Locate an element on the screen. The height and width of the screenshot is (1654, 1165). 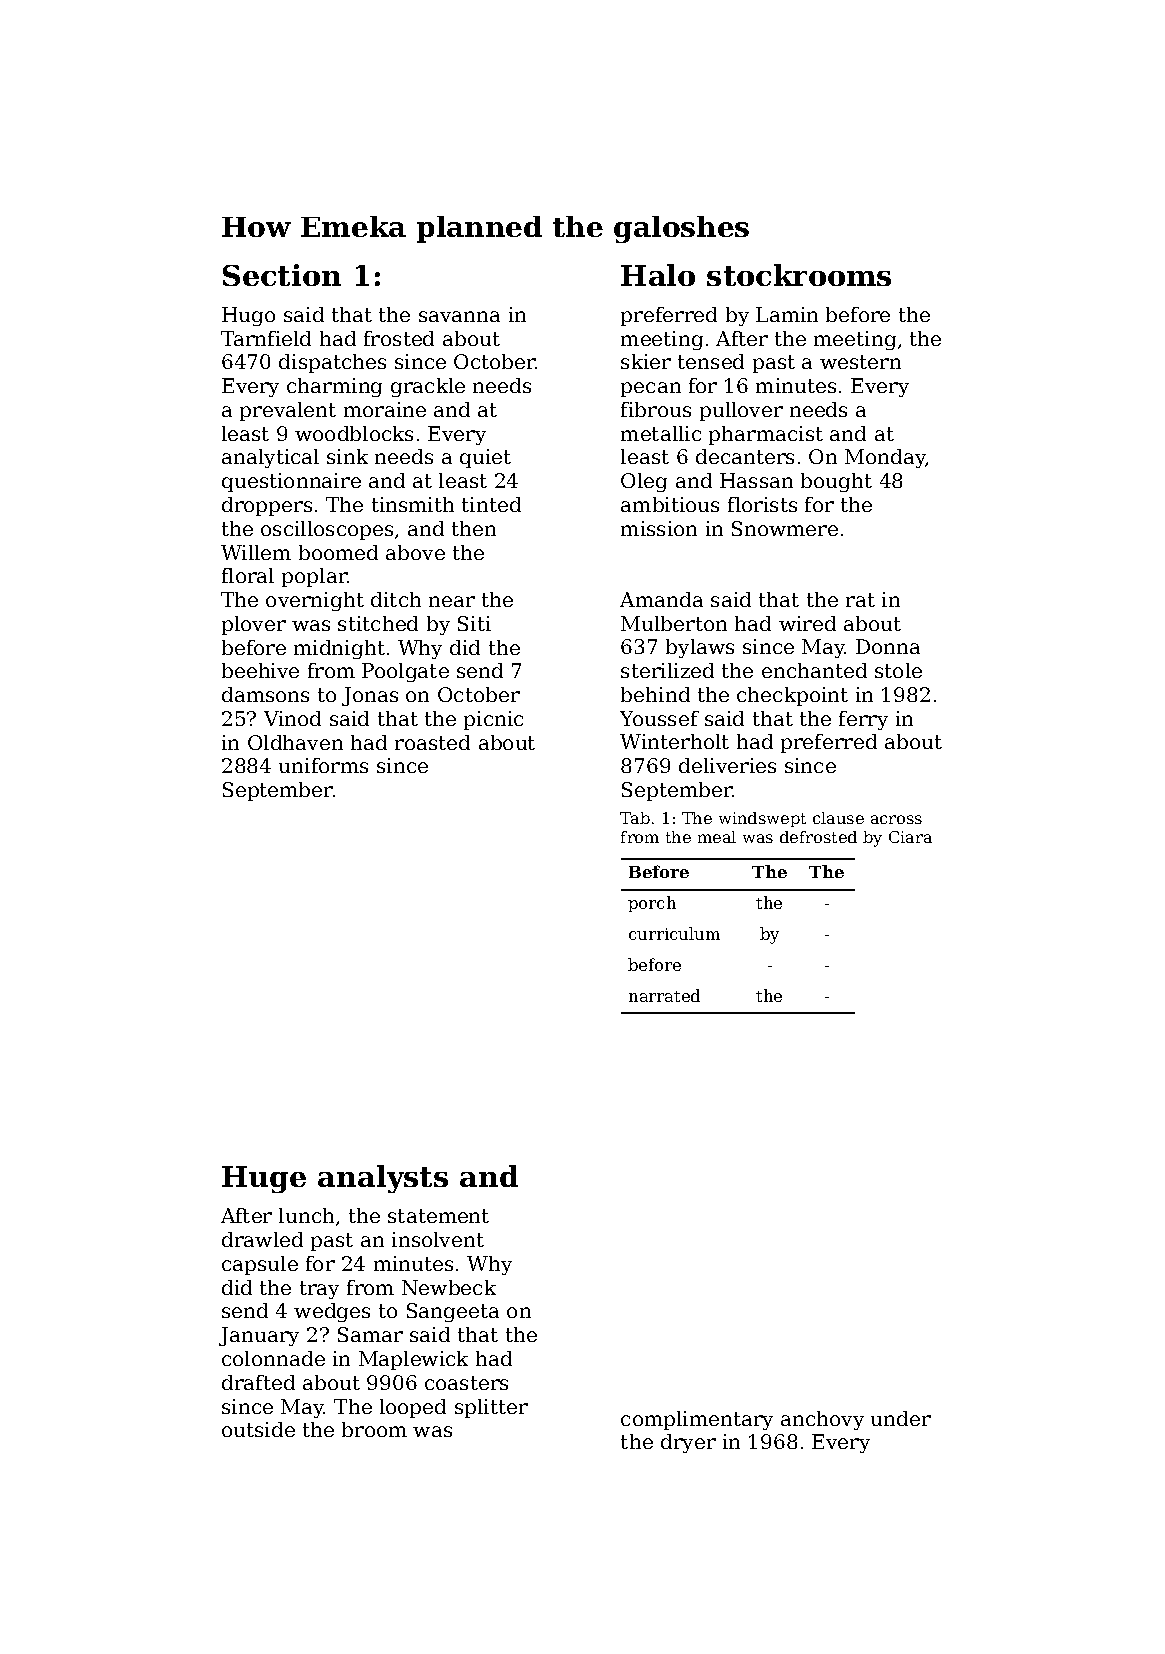
savanna is located at coordinates (459, 316).
